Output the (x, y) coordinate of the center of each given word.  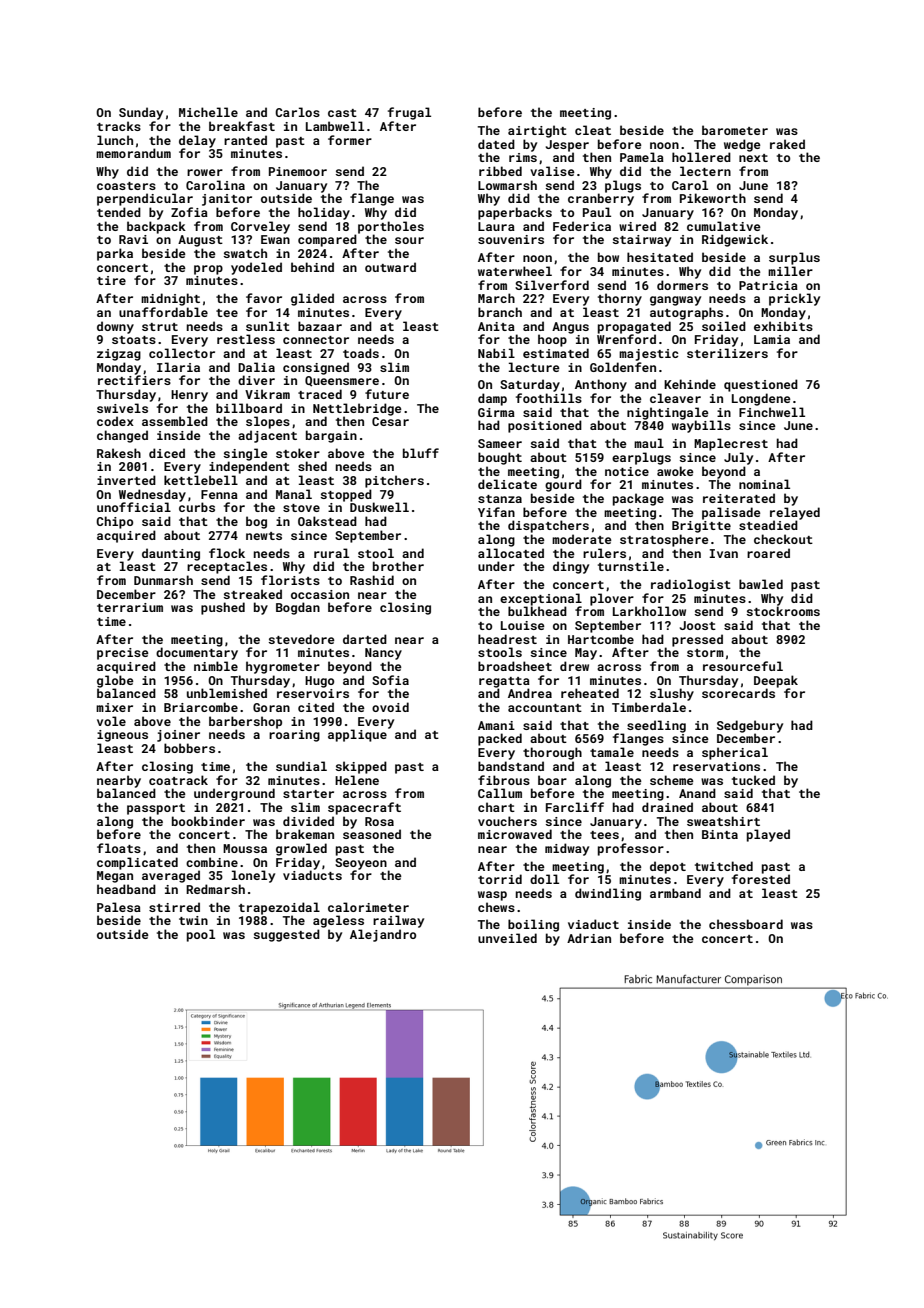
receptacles (227, 567)
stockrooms (783, 611)
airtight (537, 131)
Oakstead (327, 521)
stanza (500, 499)
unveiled (507, 938)
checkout (783, 539)
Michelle (208, 112)
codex (115, 421)
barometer (735, 130)
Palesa (119, 907)
